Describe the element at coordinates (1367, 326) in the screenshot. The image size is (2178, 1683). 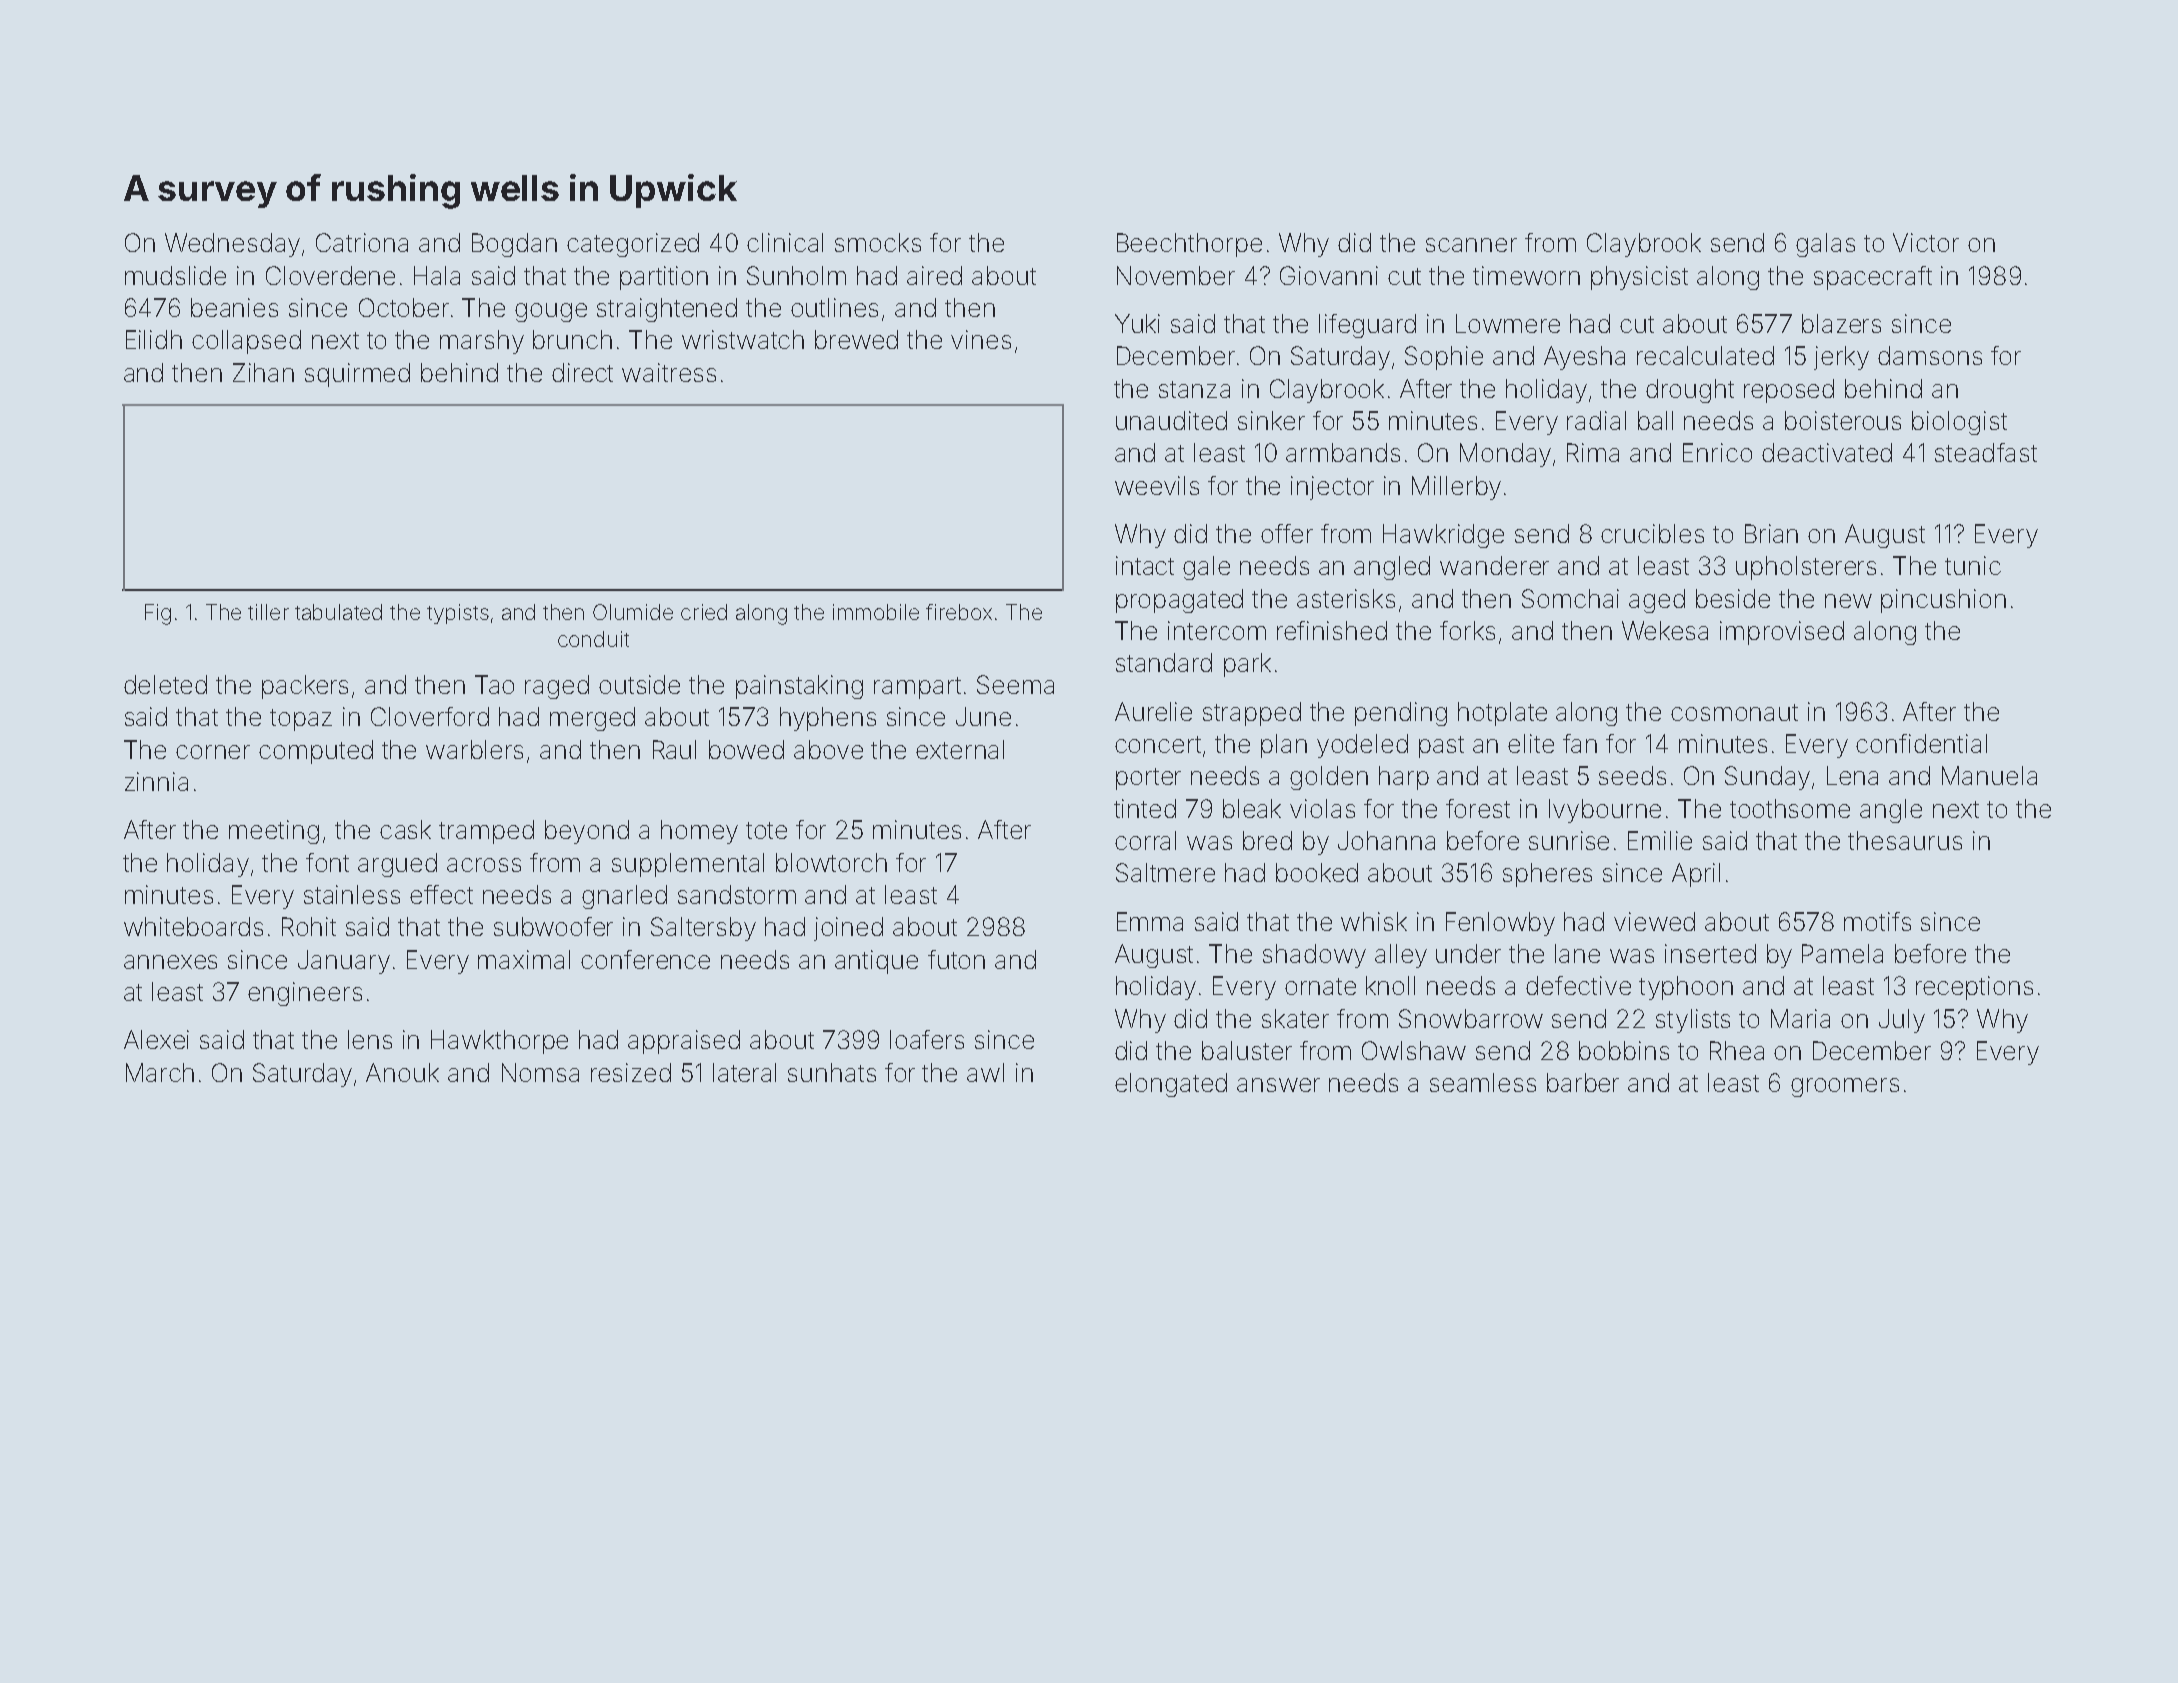
I see `lifeguard` at that location.
